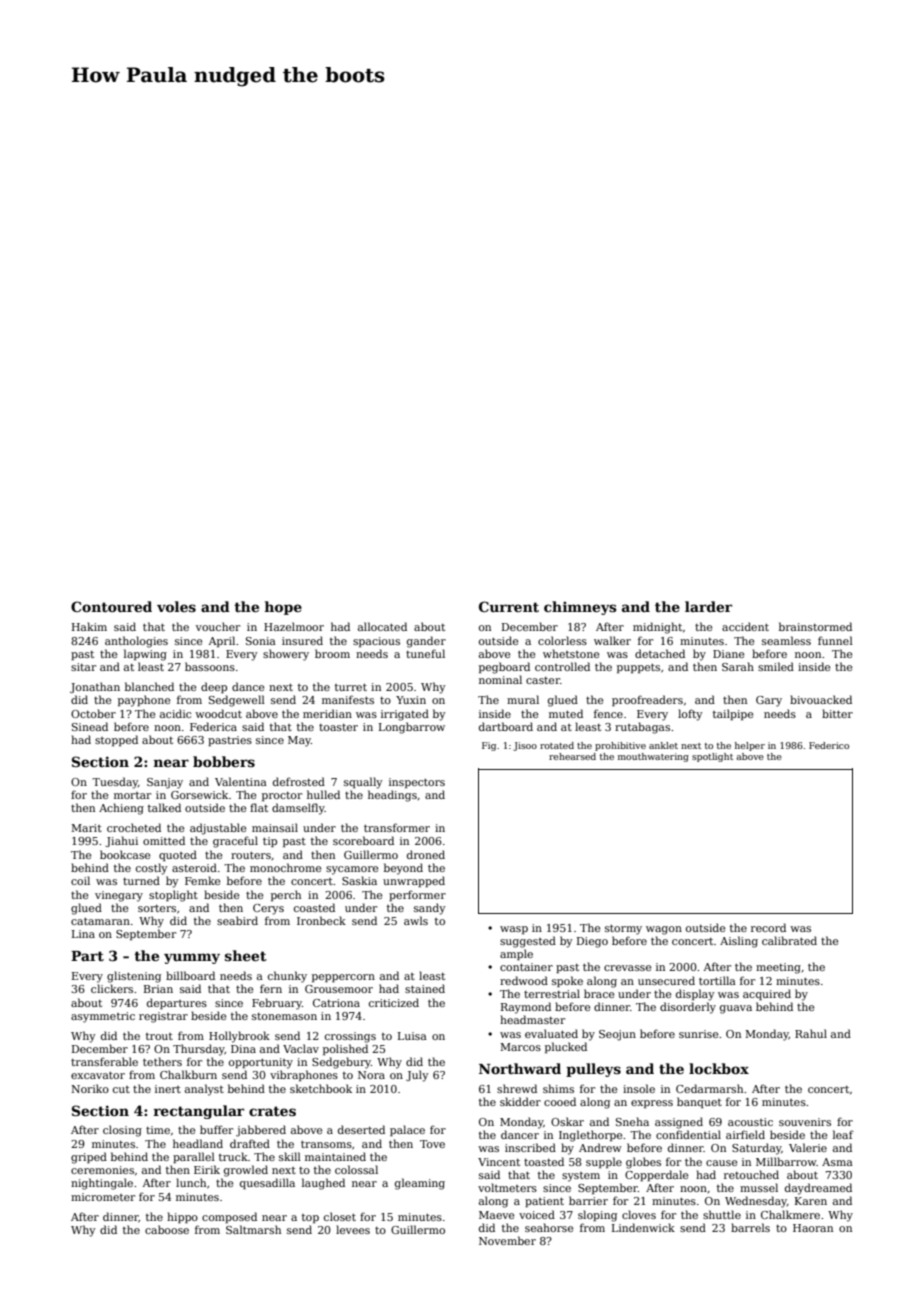 The height and width of the image is (1308, 924). I want to click on Valentina, so click(241, 781).
